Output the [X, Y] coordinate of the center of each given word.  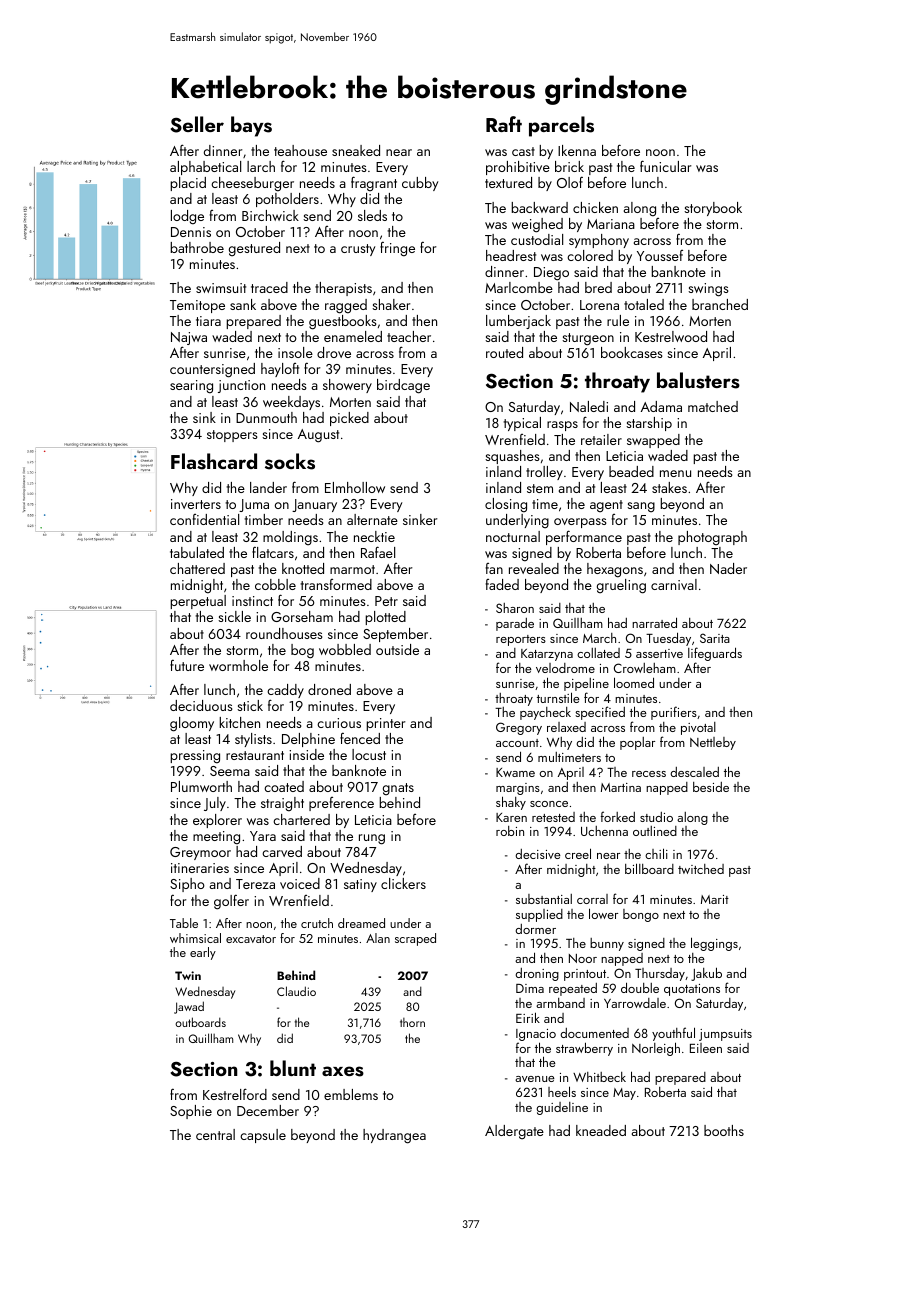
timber [263, 519]
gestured [254, 249]
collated [598, 653]
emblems [351, 1094]
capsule [263, 1136]
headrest [511, 255]
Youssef [660, 255]
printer [385, 724]
